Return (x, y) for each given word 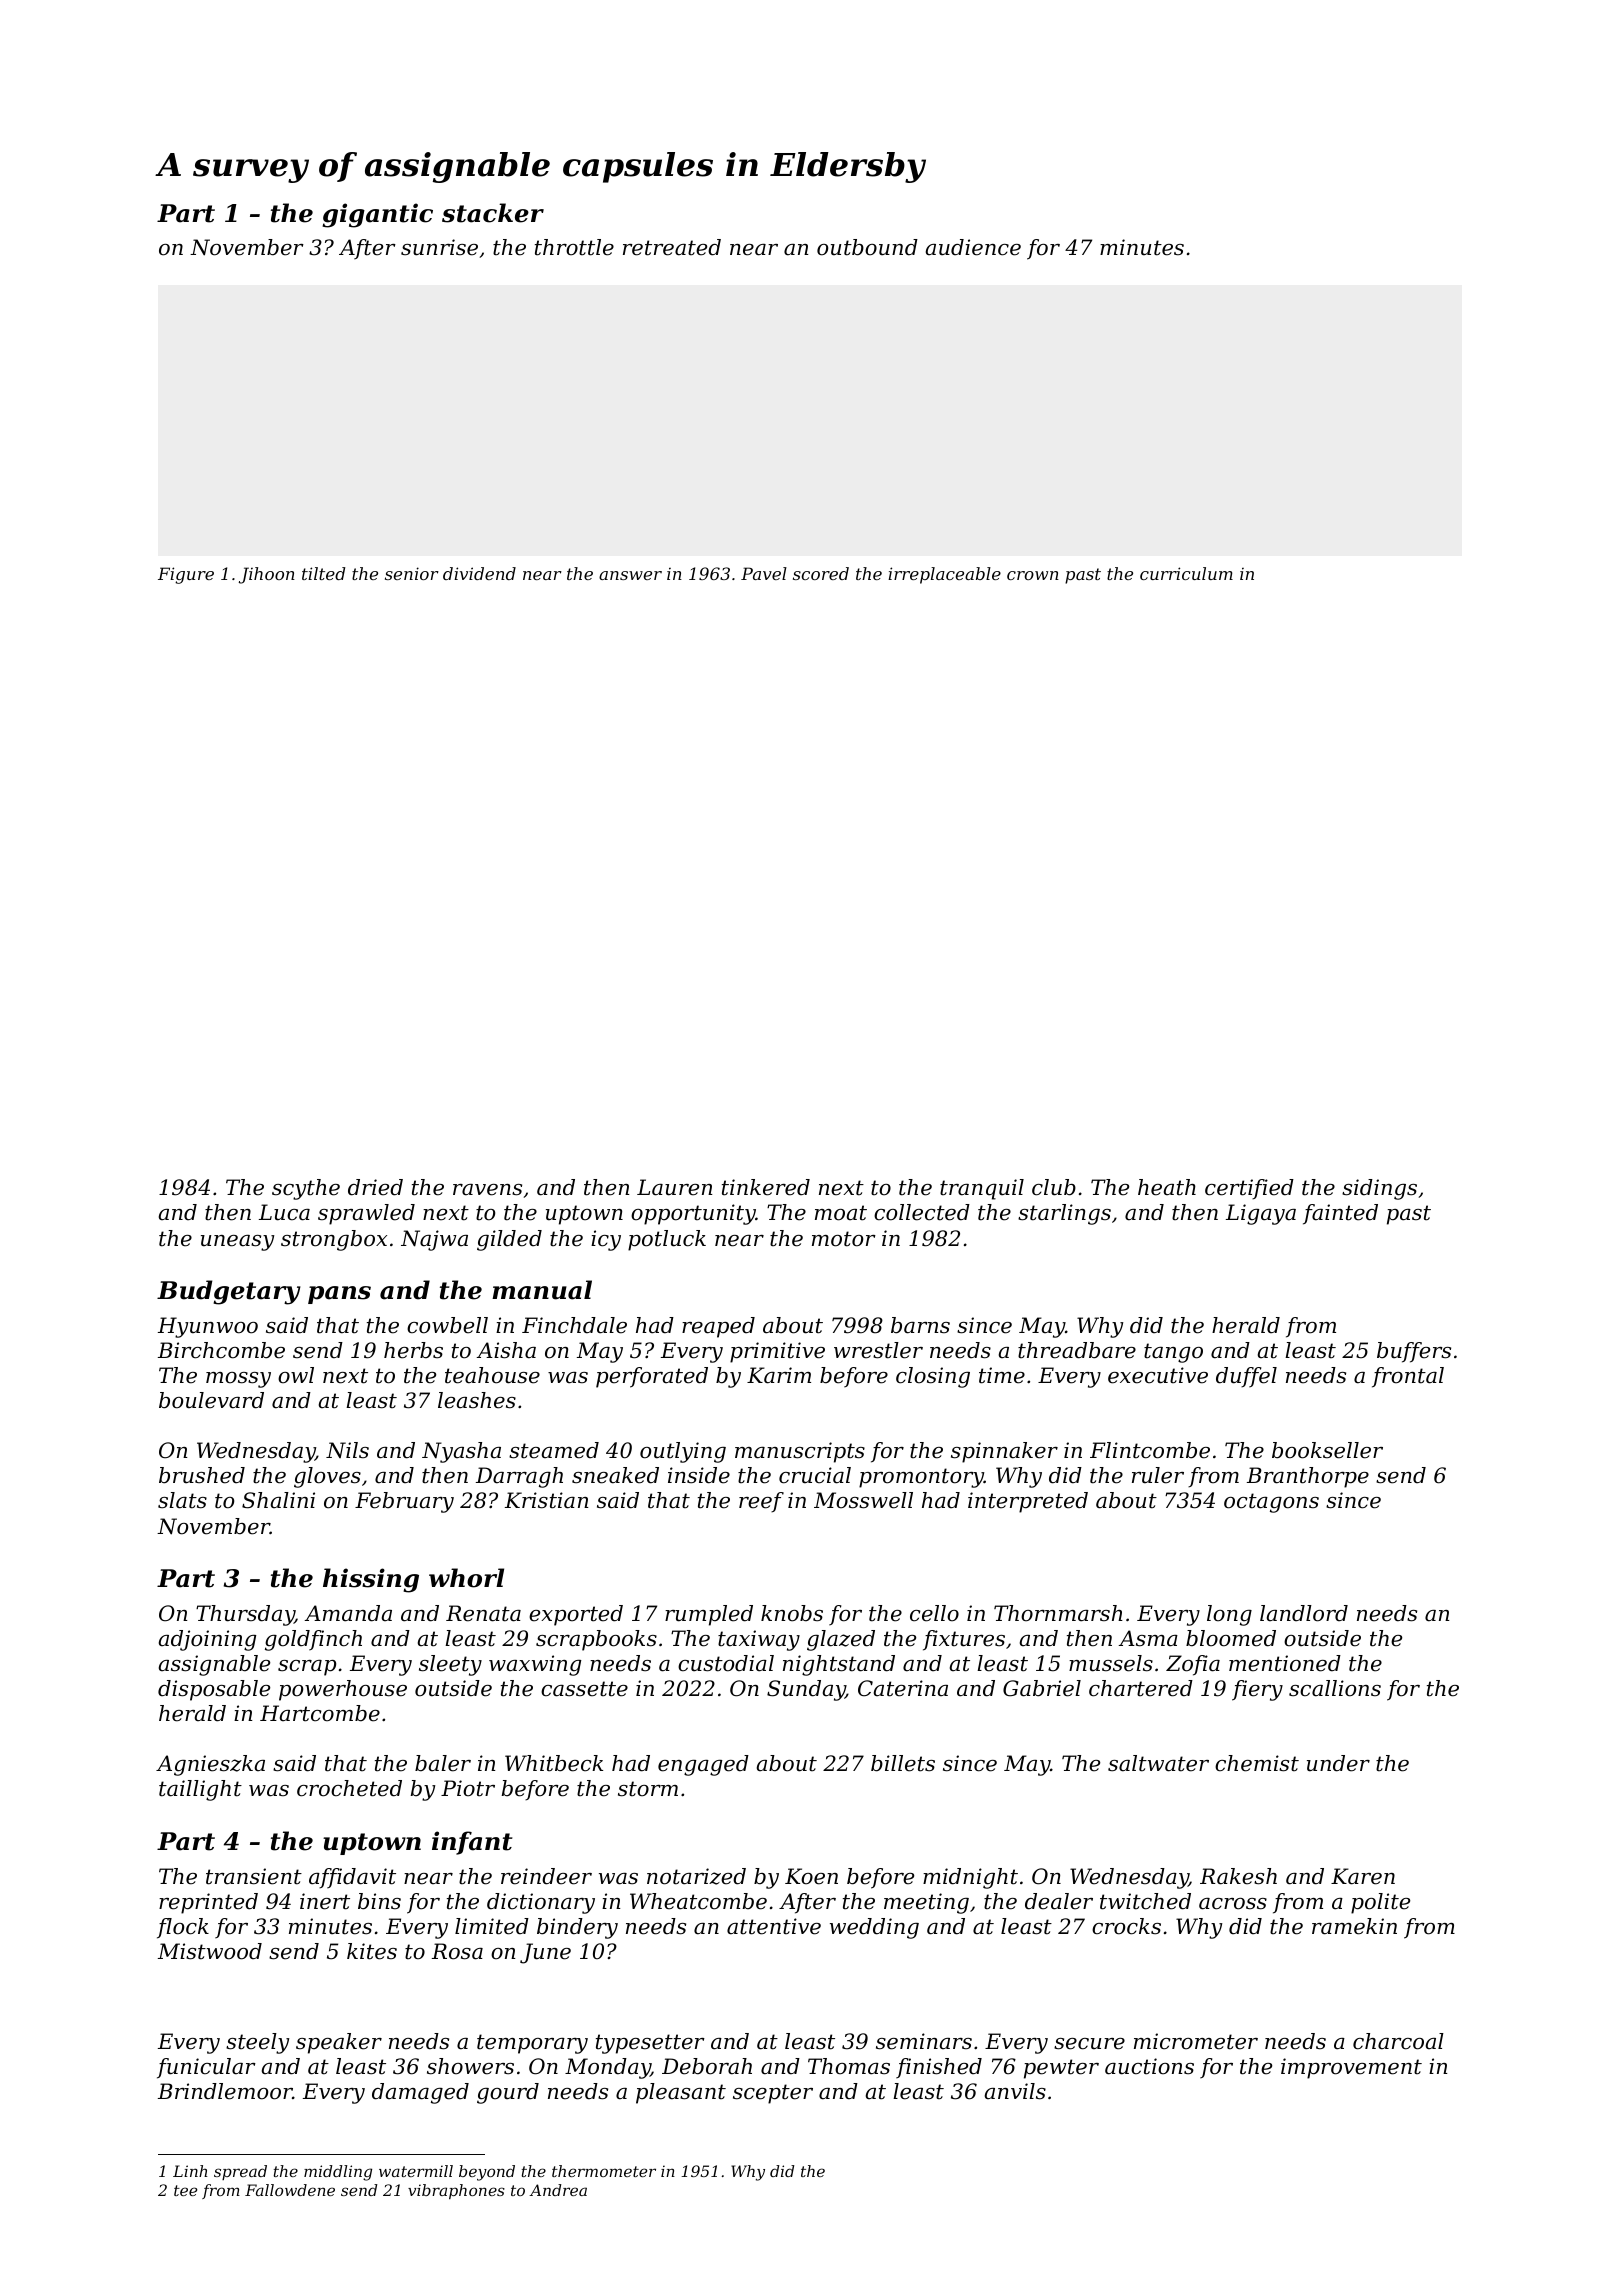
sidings (1379, 1189)
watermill (416, 2171)
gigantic (377, 215)
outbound (867, 247)
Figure (186, 575)
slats (182, 1500)
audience (973, 247)
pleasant (681, 2093)
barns (920, 1325)
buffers (1414, 1352)
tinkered (766, 1187)
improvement (1351, 2068)
